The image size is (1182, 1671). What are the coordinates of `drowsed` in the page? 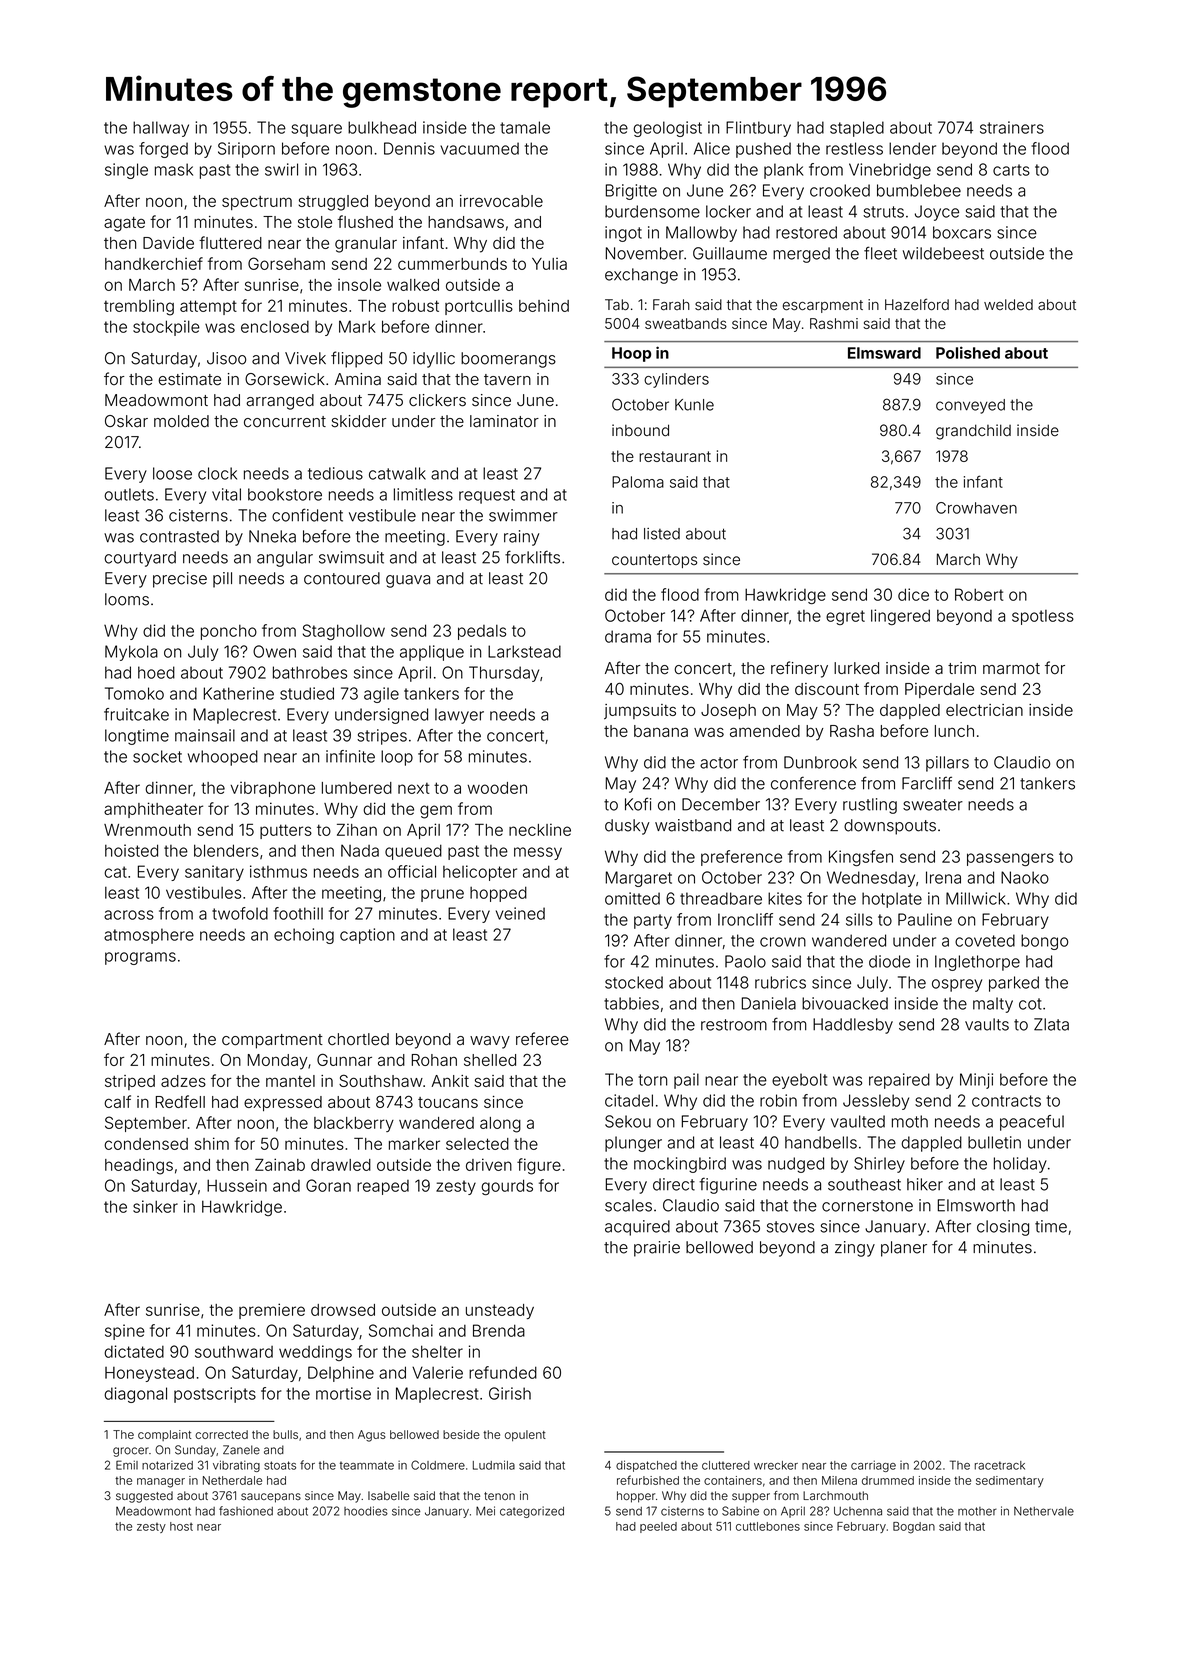 It's located at (343, 1310).
